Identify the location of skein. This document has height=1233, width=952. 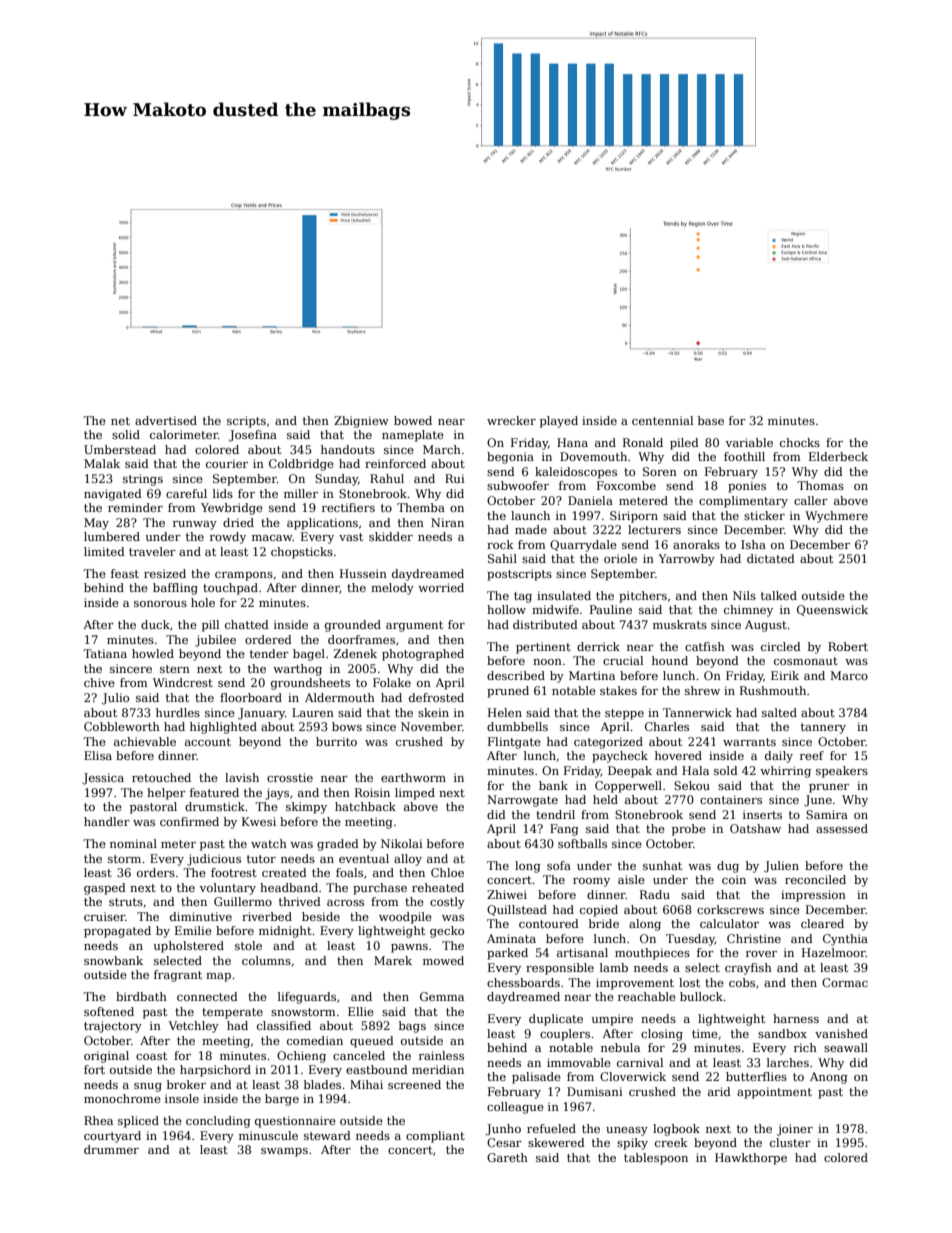
(433, 712).
